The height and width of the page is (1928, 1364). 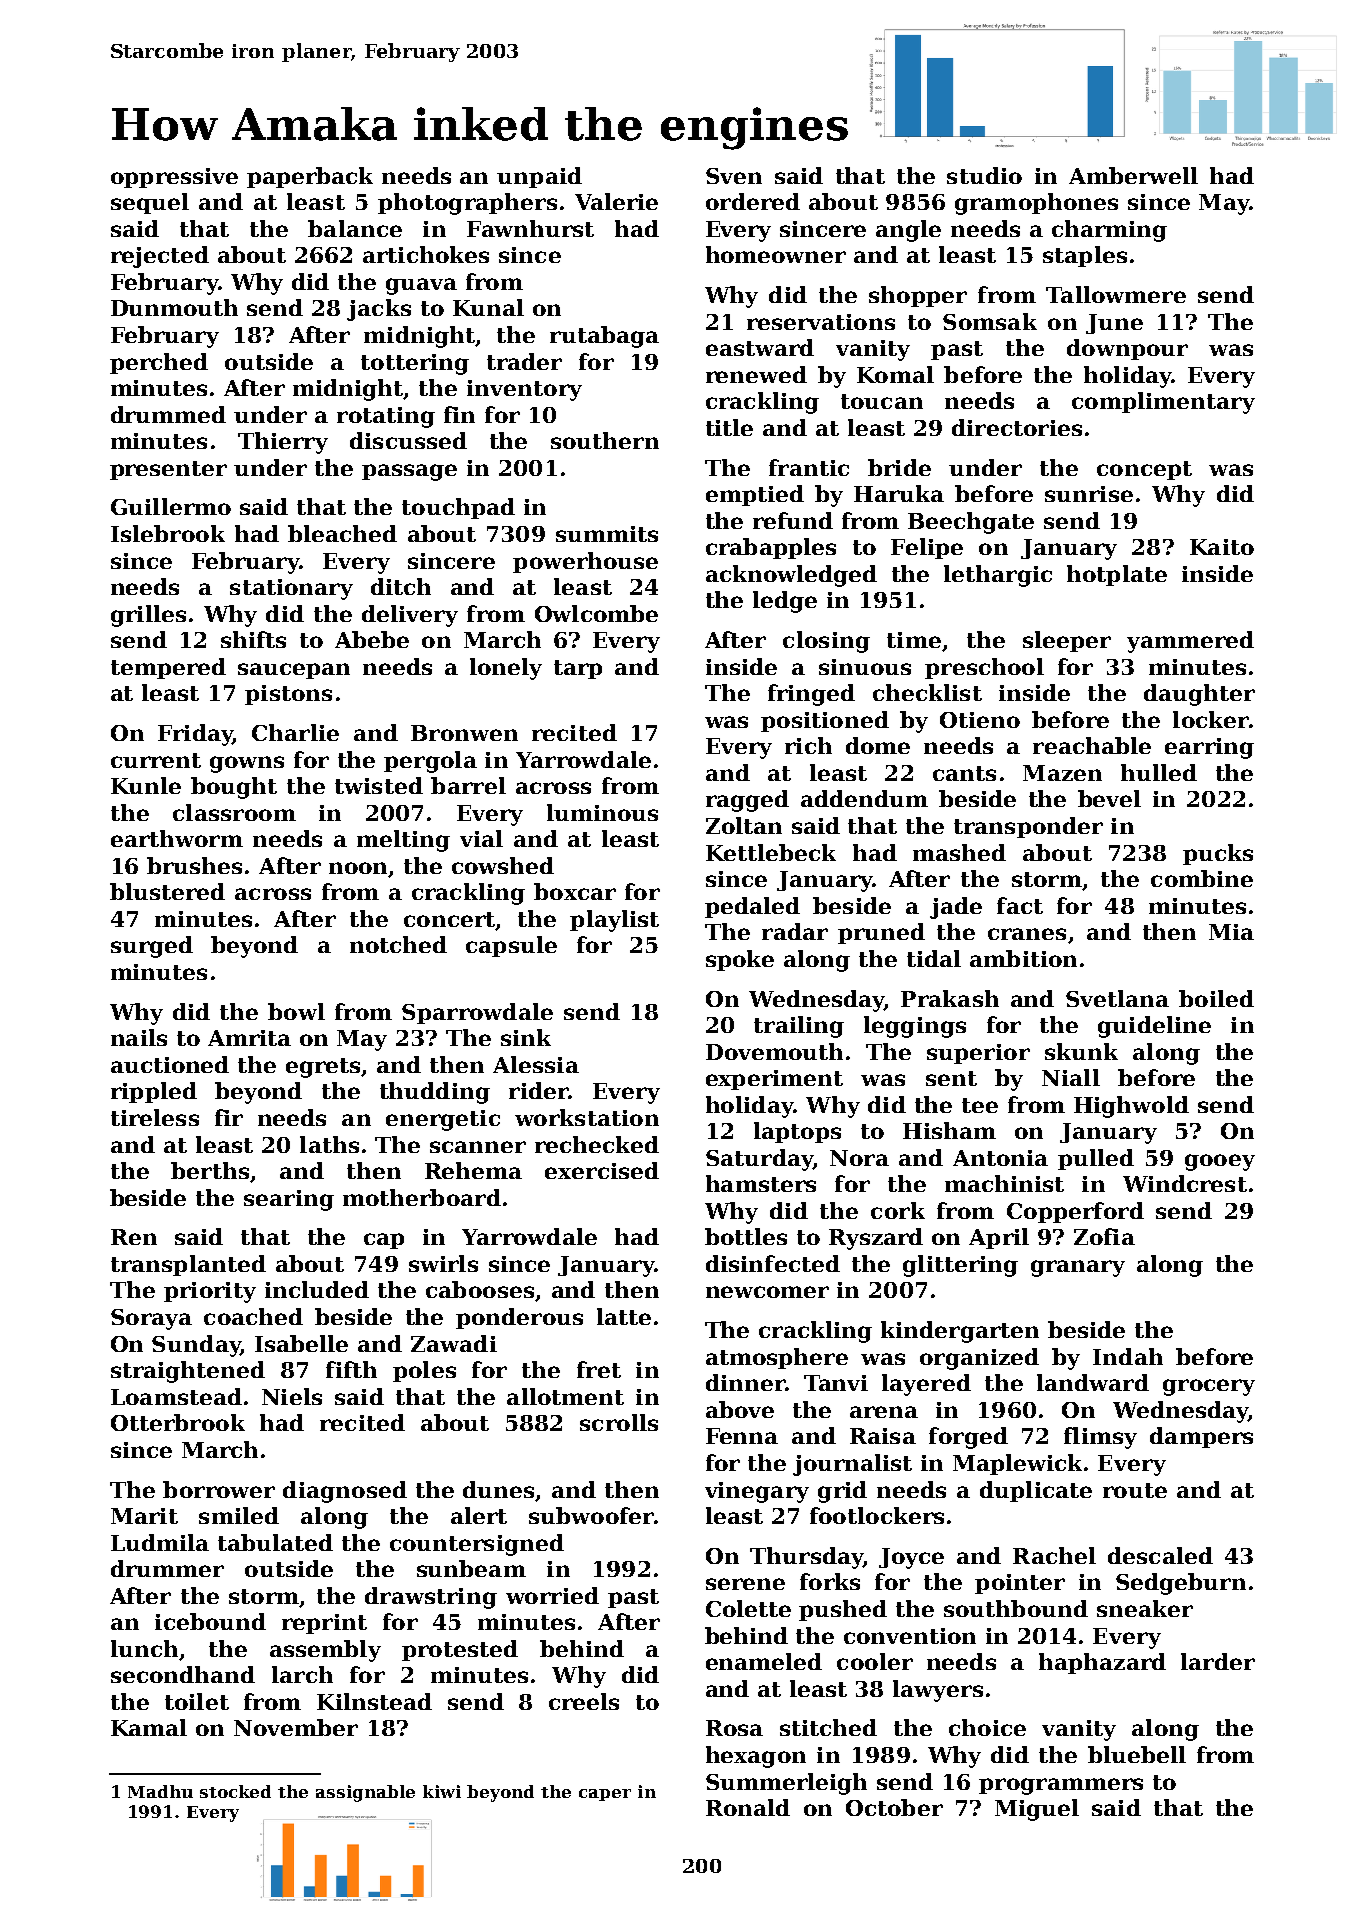 What do you see at coordinates (283, 443) in the page?
I see `Thierry` at bounding box center [283, 443].
